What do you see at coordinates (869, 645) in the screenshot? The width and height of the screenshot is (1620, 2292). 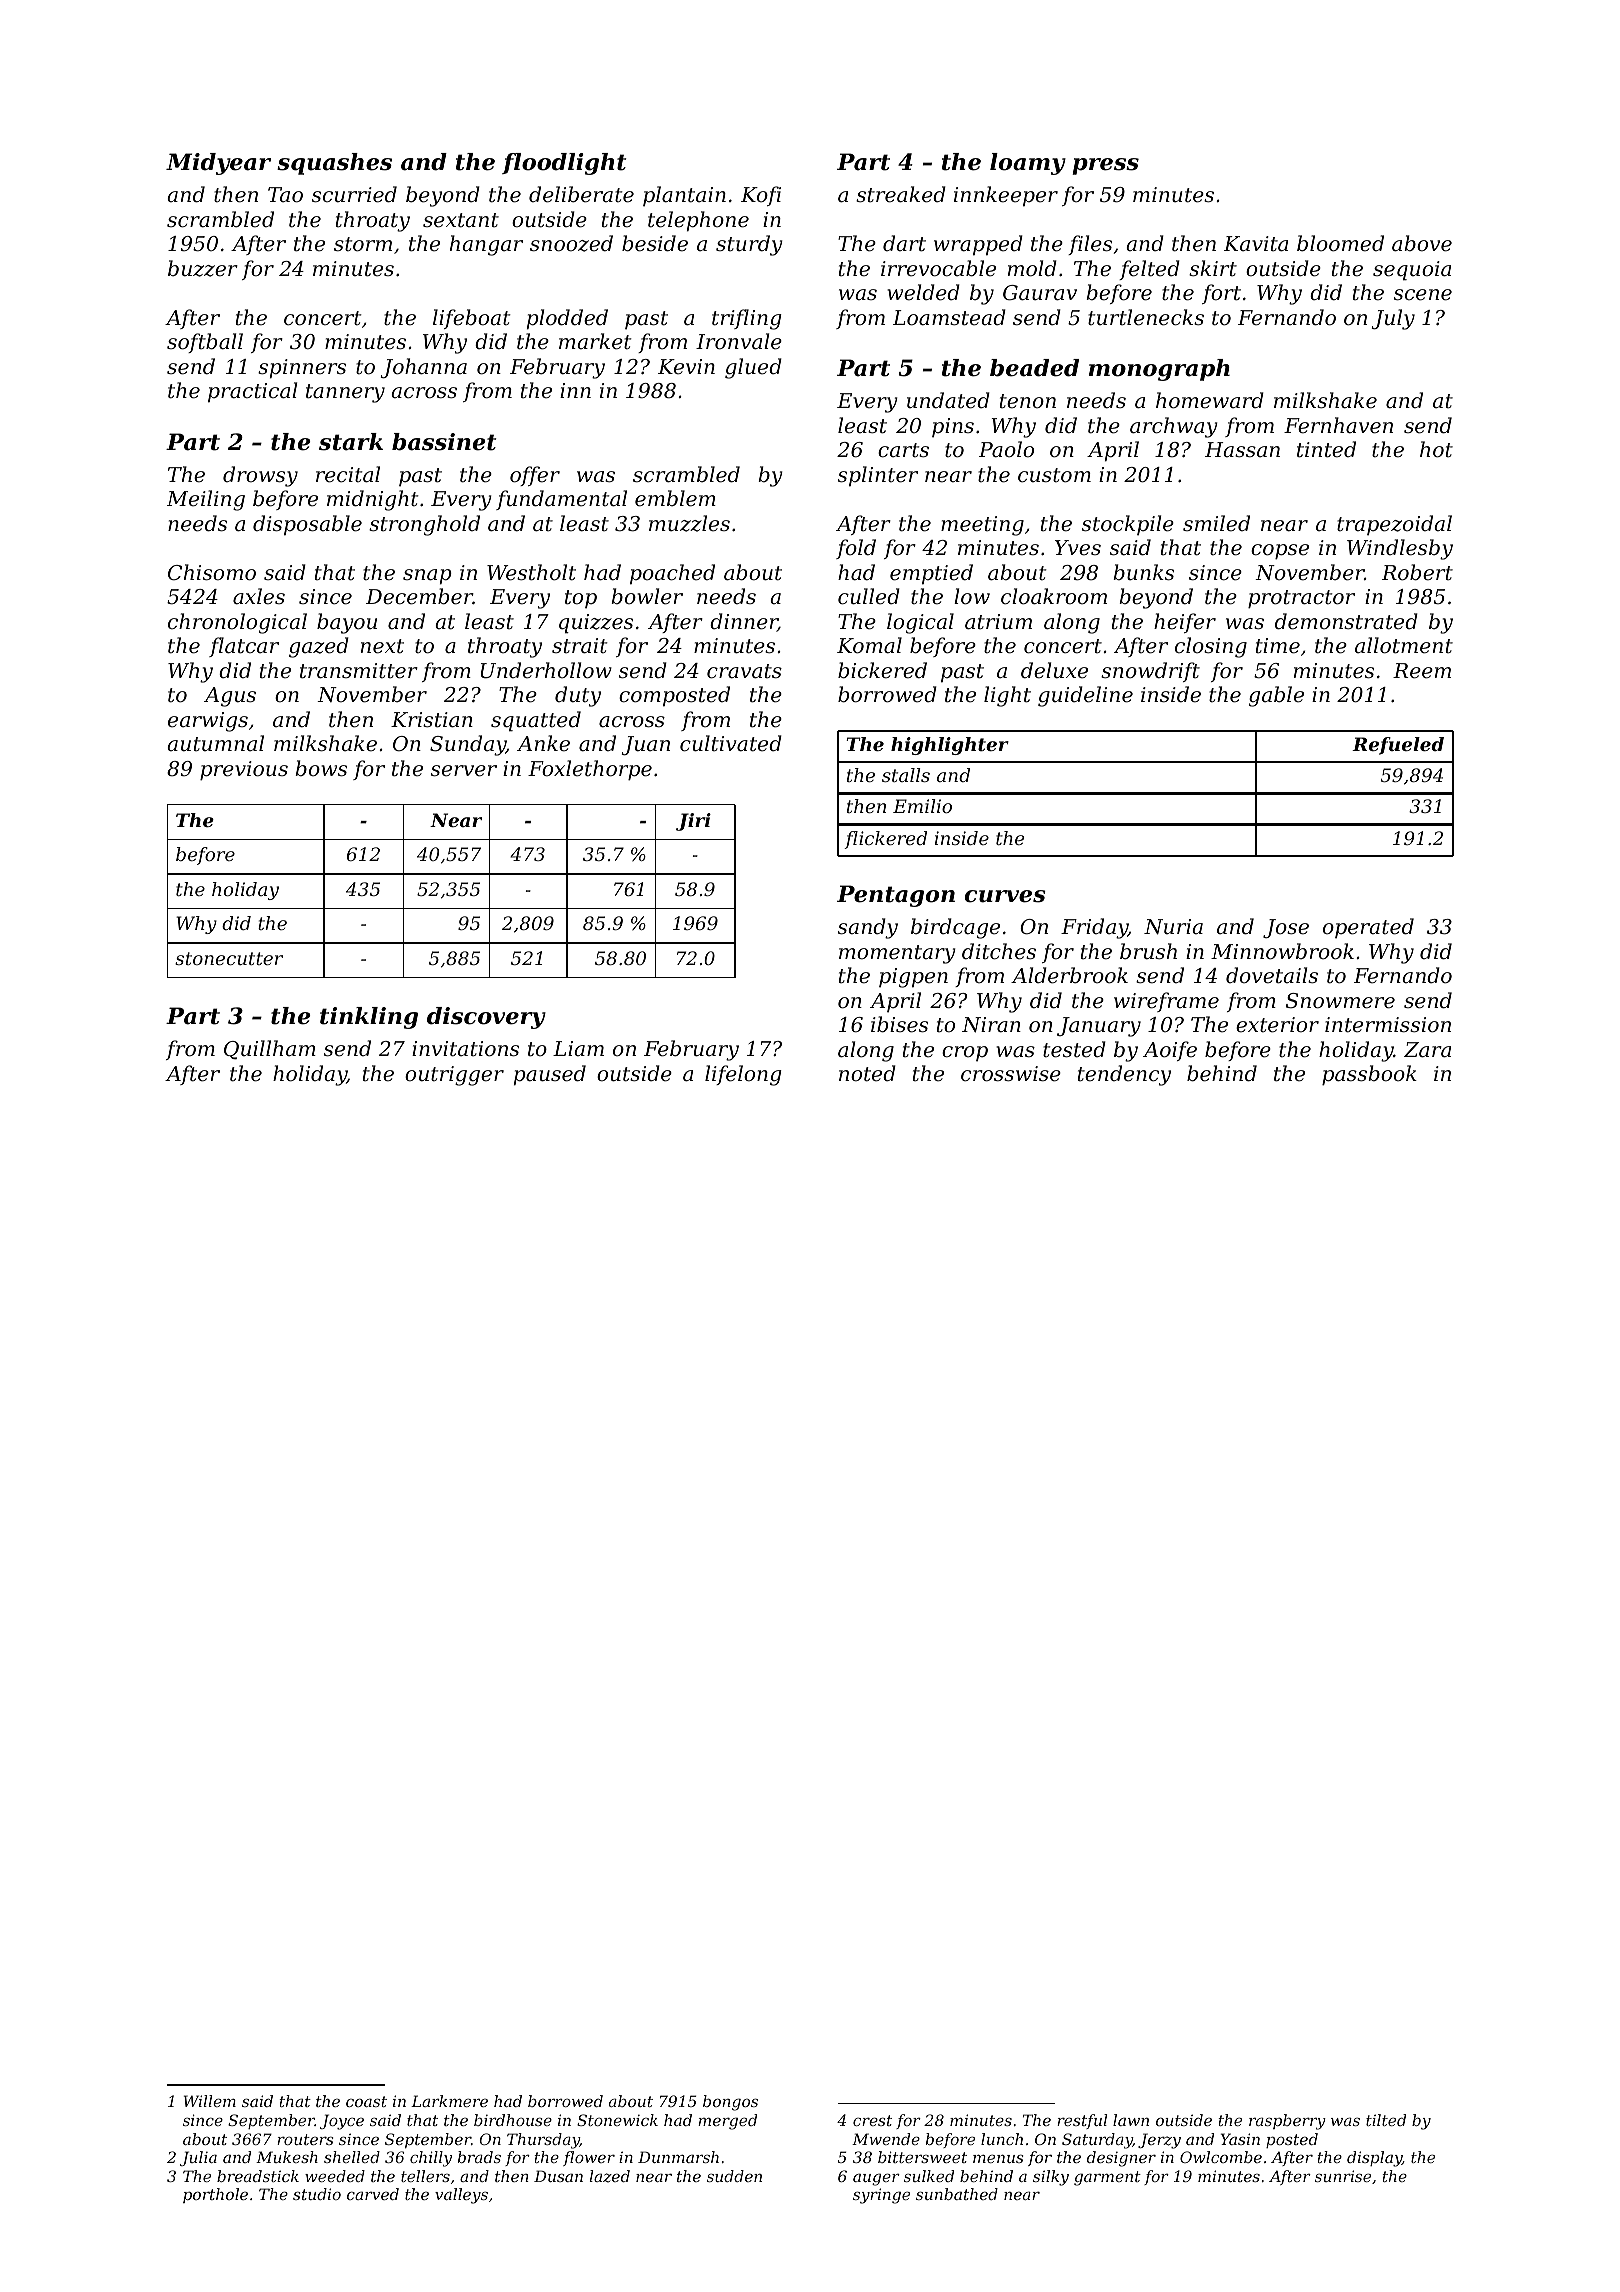 I see `Komal` at bounding box center [869, 645].
